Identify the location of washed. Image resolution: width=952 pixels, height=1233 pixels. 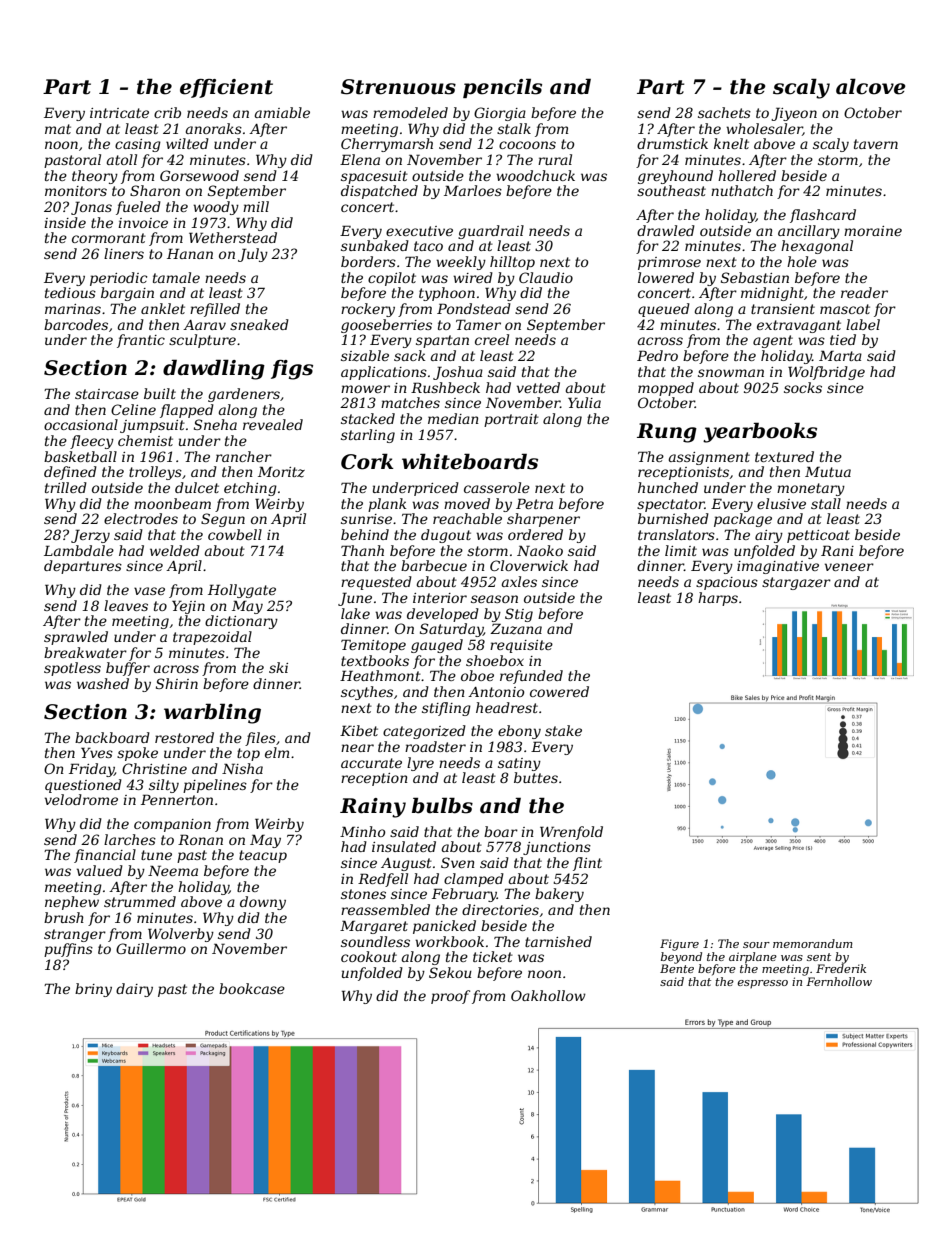
(103, 683).
